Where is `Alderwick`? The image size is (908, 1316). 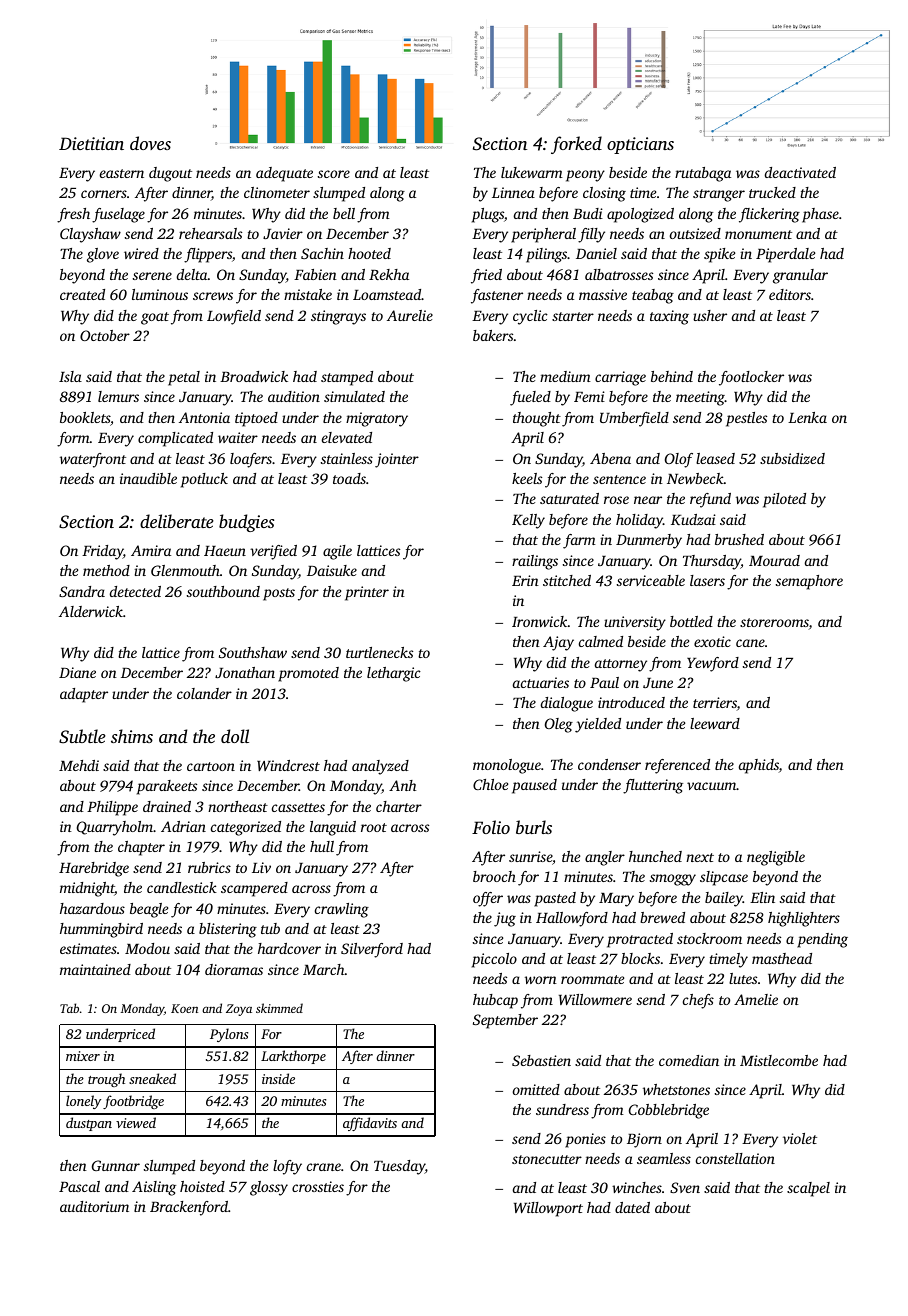 Alderwick is located at coordinates (91, 611).
